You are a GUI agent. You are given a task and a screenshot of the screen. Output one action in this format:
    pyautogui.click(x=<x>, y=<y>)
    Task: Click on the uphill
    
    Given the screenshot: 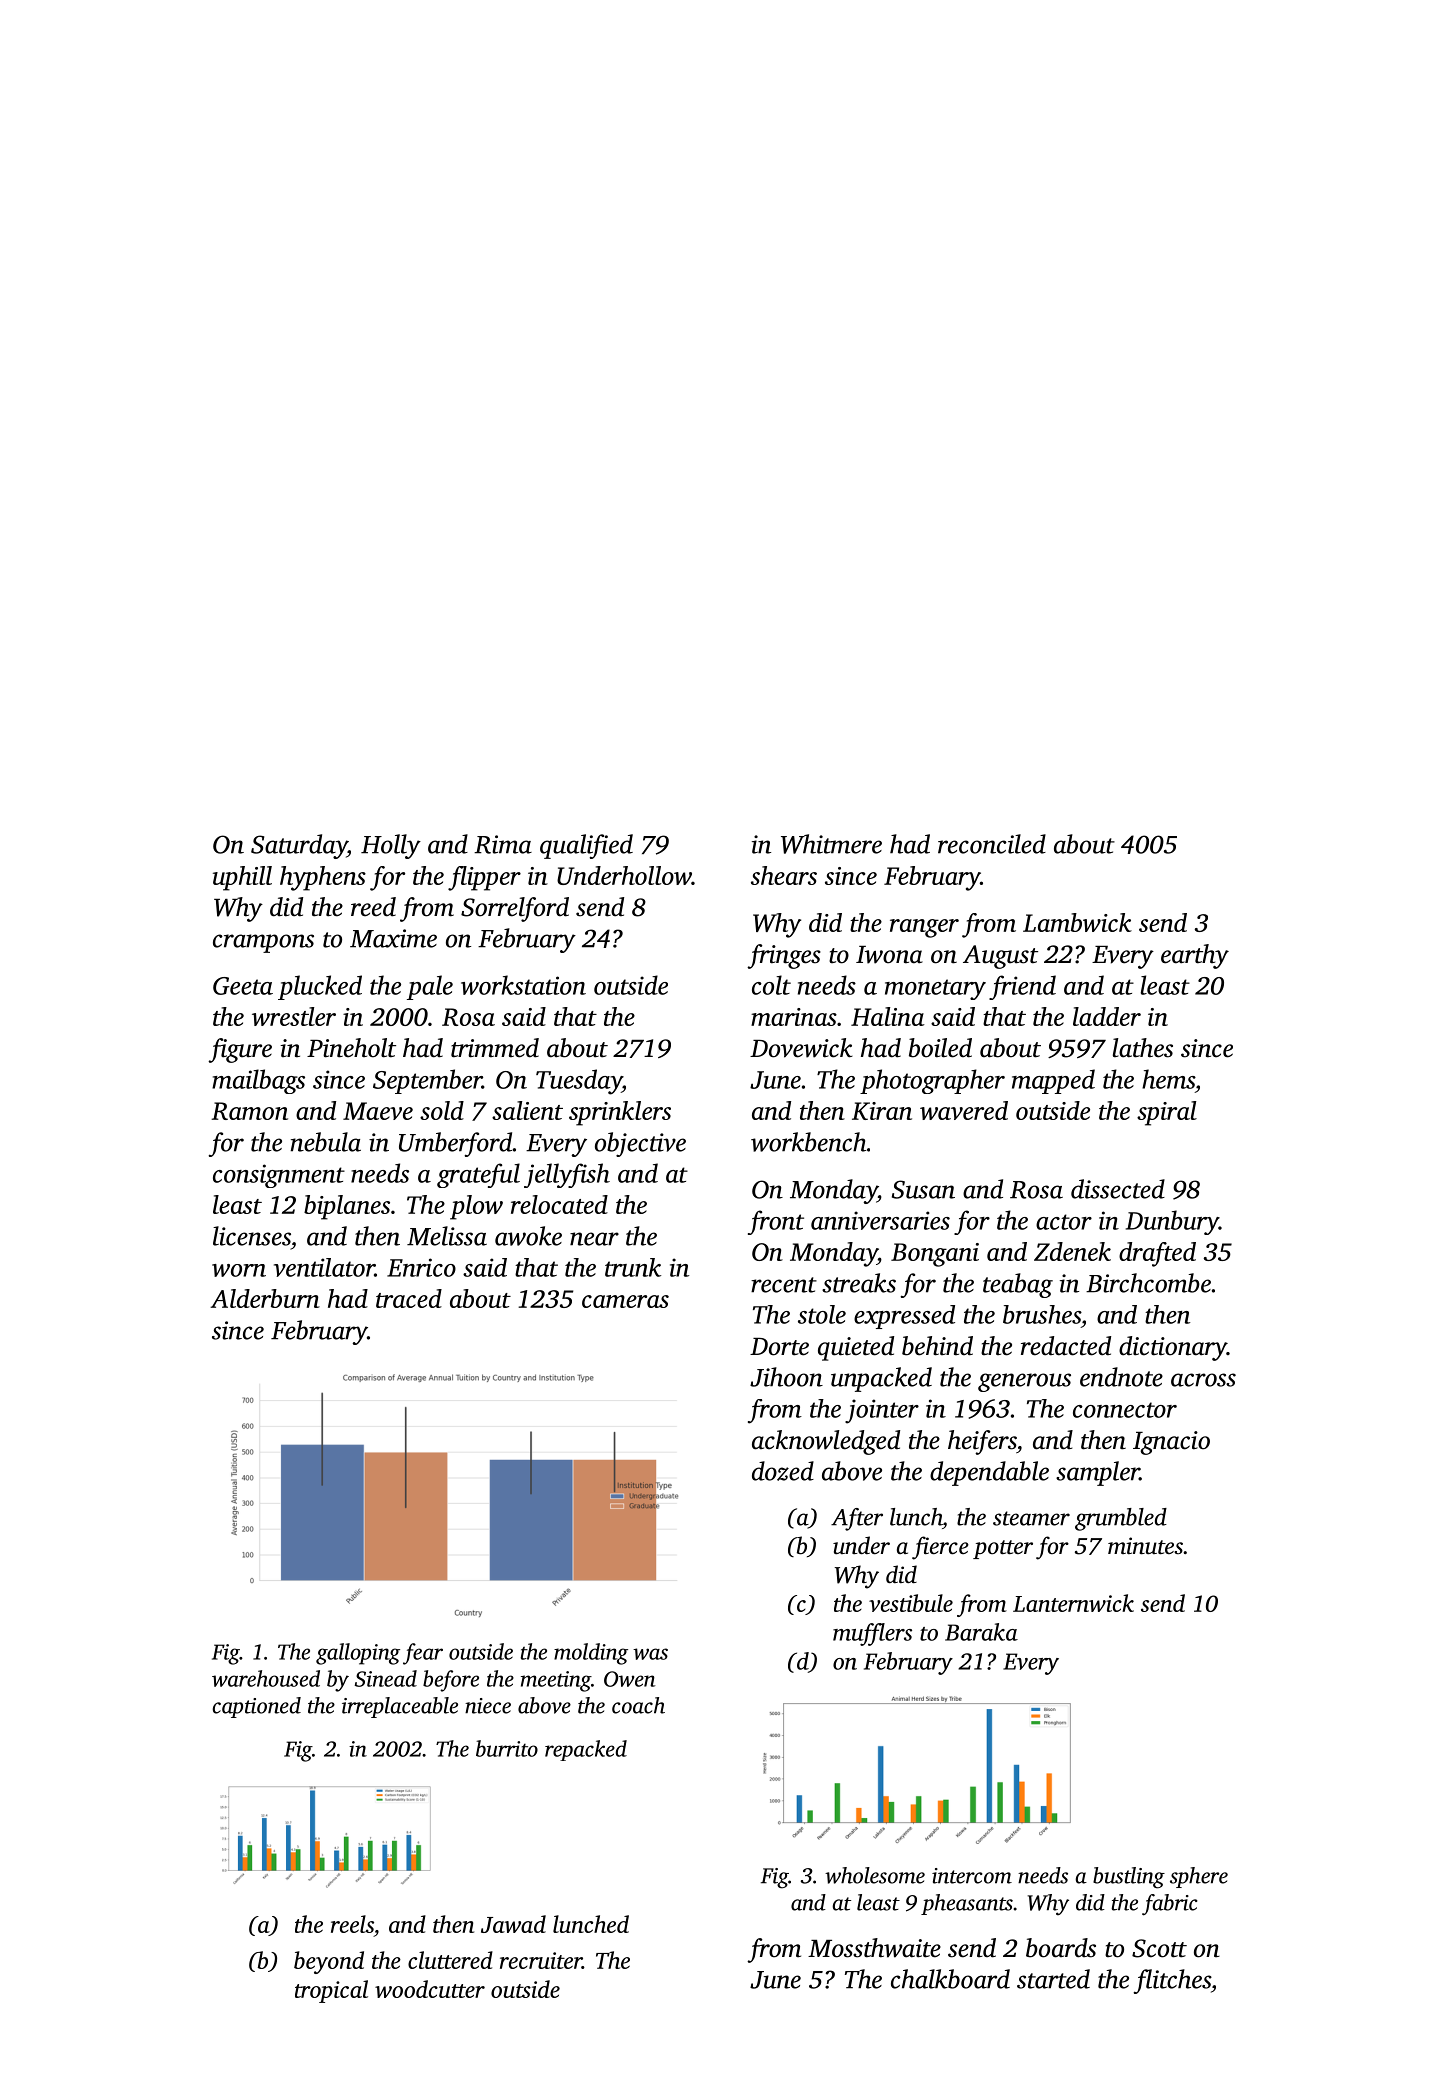 What is the action you would take?
    pyautogui.click(x=242, y=878)
